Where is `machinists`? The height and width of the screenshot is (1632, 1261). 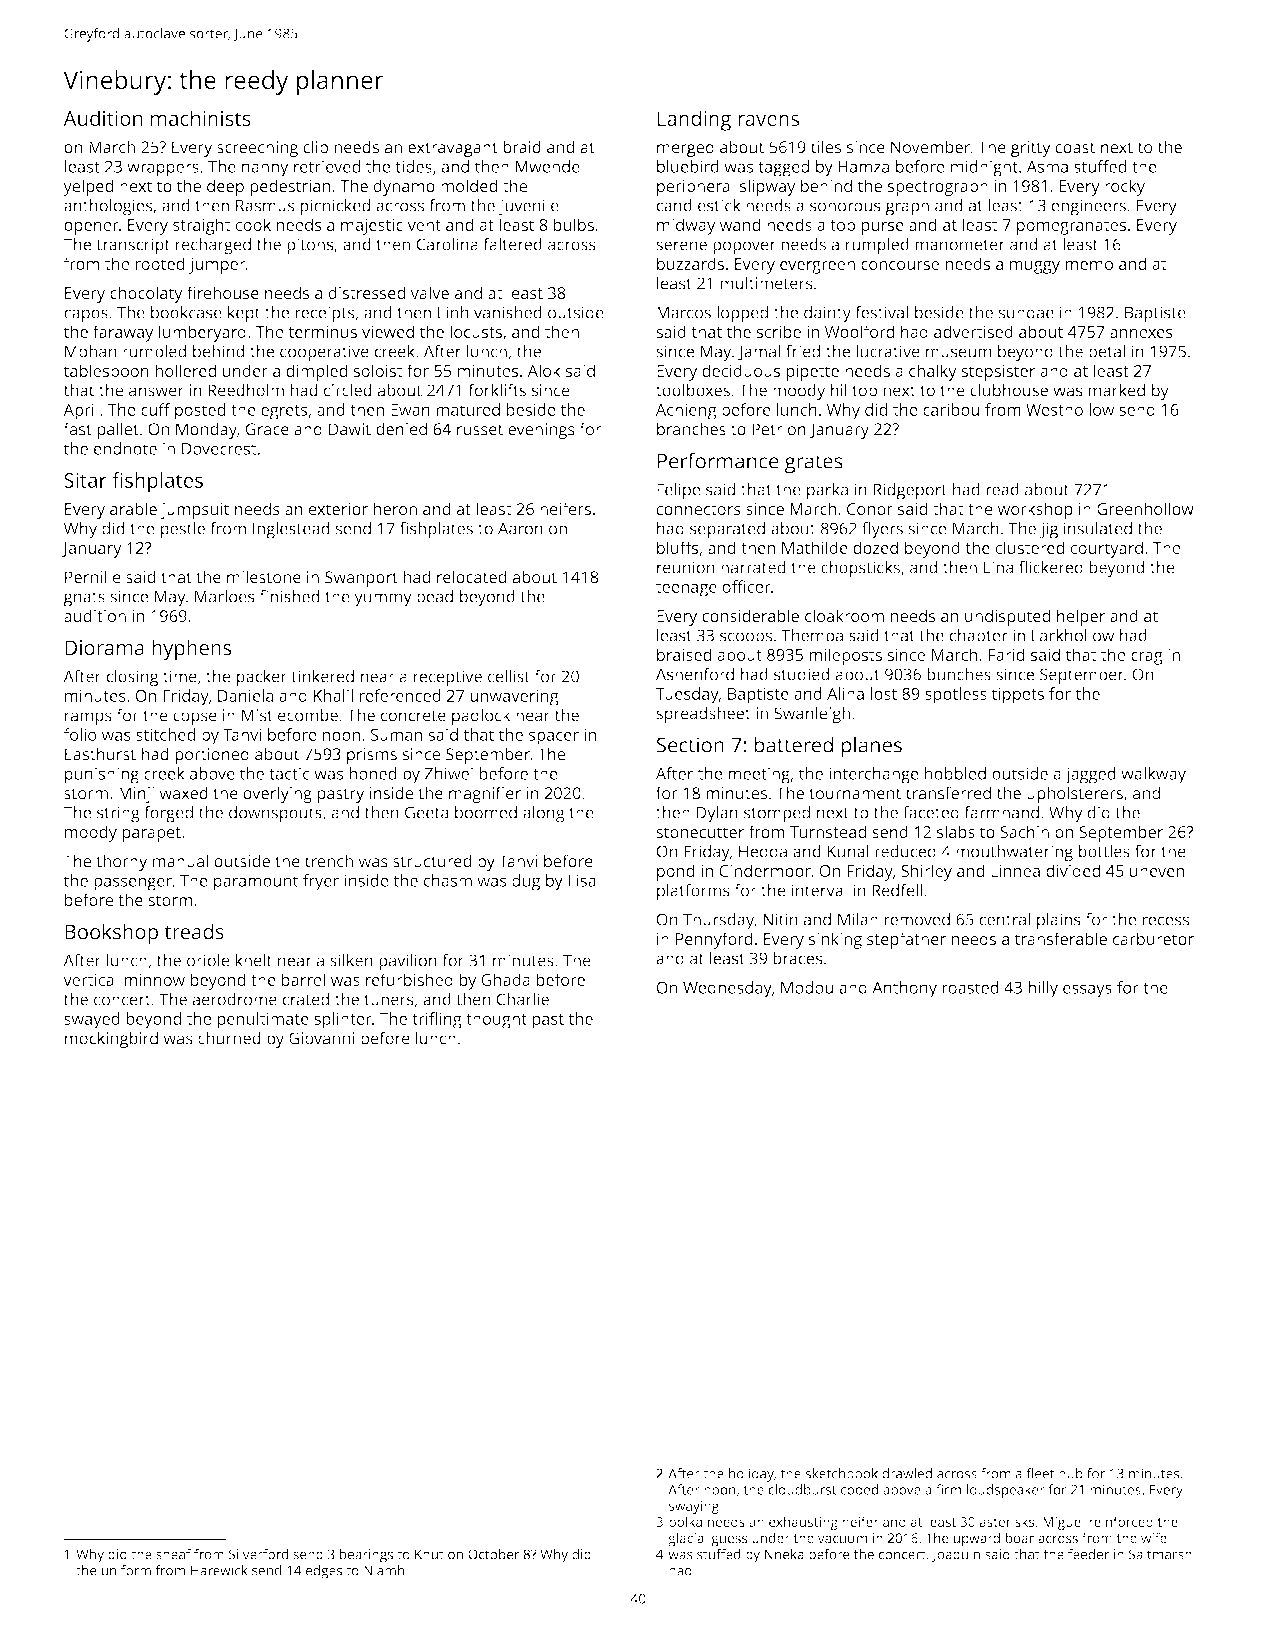 machinists is located at coordinates (201, 118).
